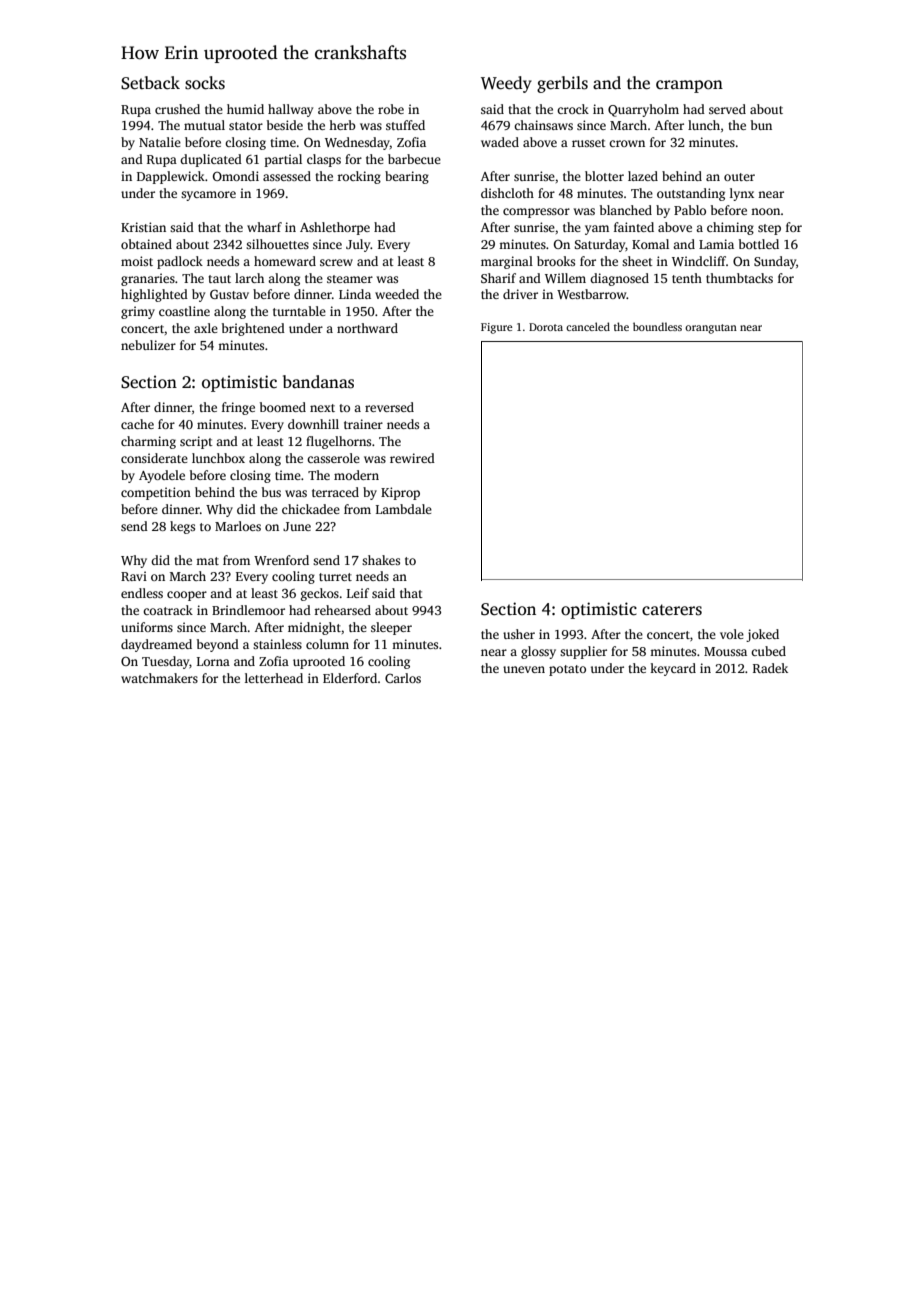 This screenshot has width=924, height=1308. What do you see at coordinates (762, 635) in the screenshot?
I see `joked` at bounding box center [762, 635].
